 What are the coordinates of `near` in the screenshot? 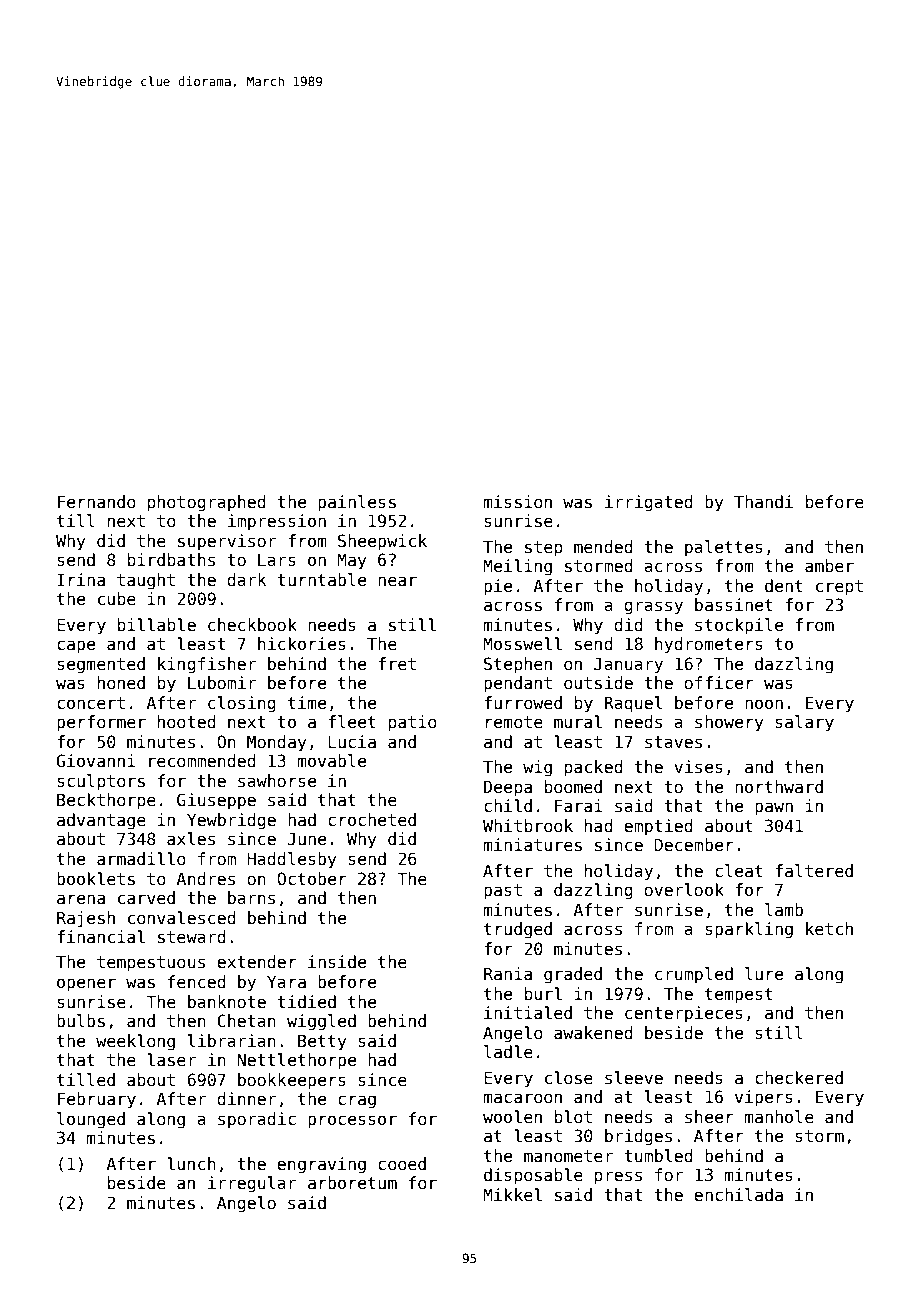 It's located at (397, 581).
